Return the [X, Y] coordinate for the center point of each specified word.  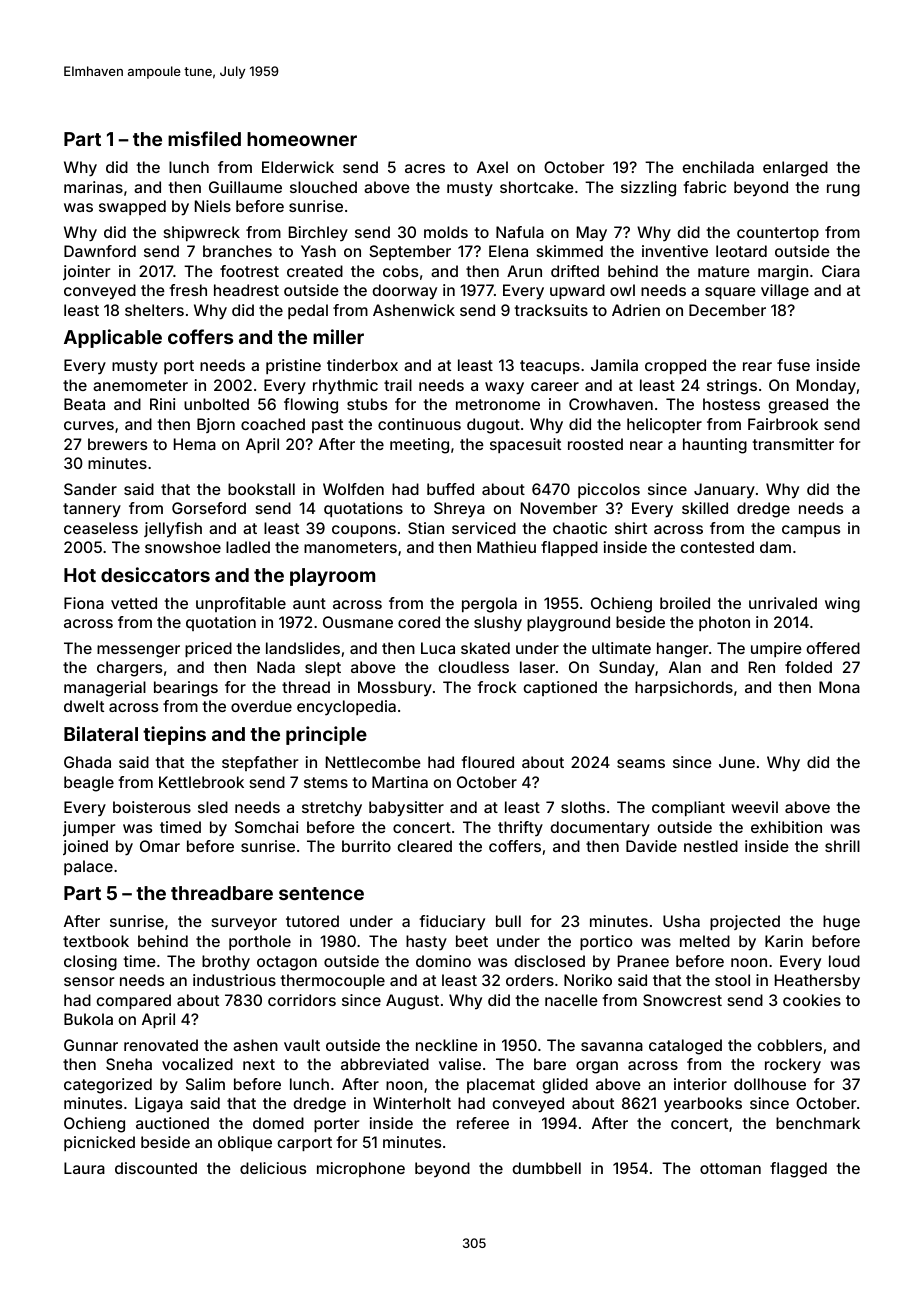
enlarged [795, 169]
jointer [86, 272]
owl [622, 290]
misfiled [204, 138]
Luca [438, 648]
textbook [96, 941]
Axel [492, 167]
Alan [685, 667]
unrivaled [783, 603]
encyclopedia [346, 708]
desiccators [155, 574]
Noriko [588, 980]
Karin [784, 941]
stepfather [260, 763]
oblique [245, 1143]
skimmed [569, 251]
